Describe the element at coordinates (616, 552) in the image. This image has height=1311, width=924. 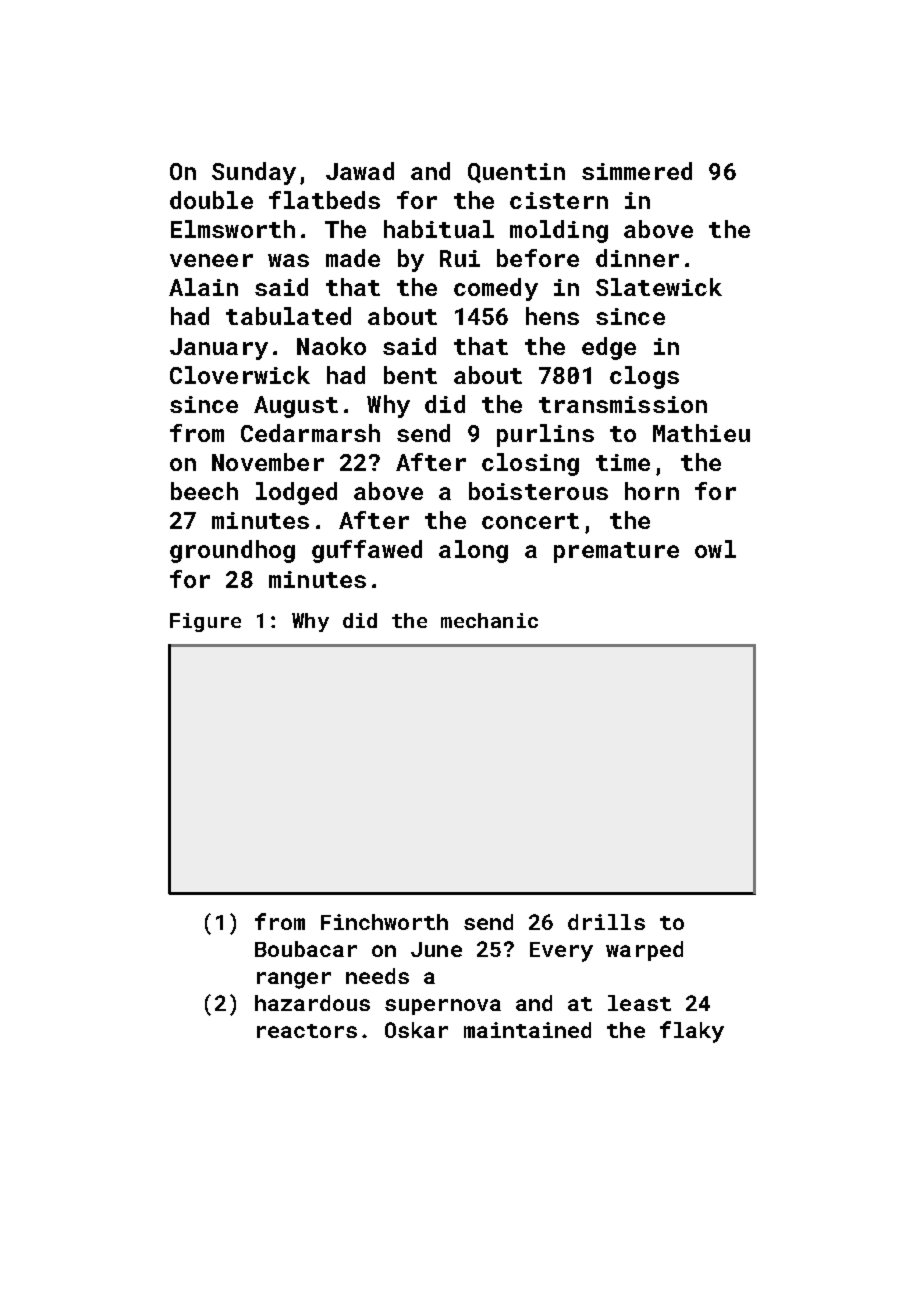
I see `premature` at that location.
